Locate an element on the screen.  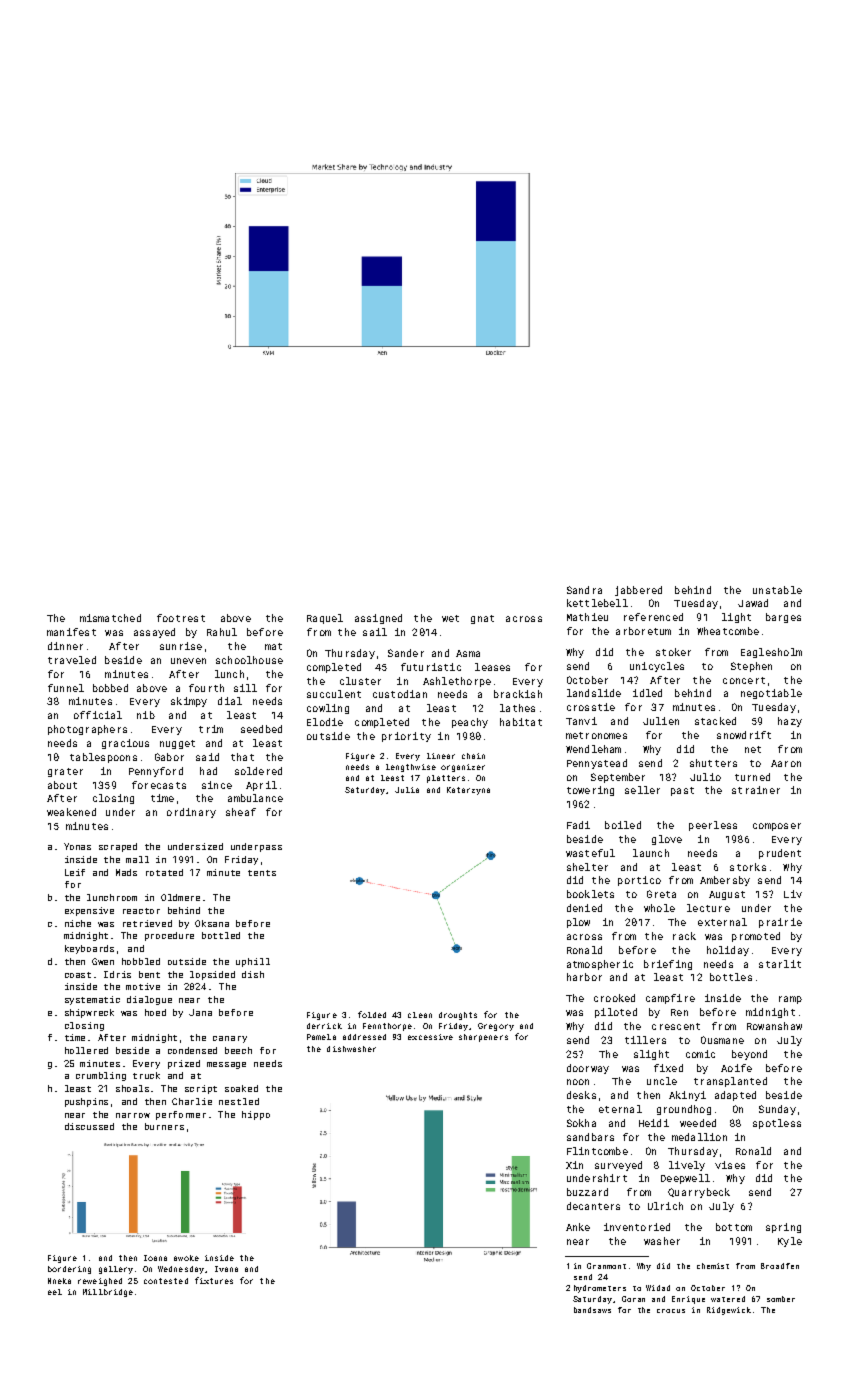
tablespoons is located at coordinates (103, 758).
